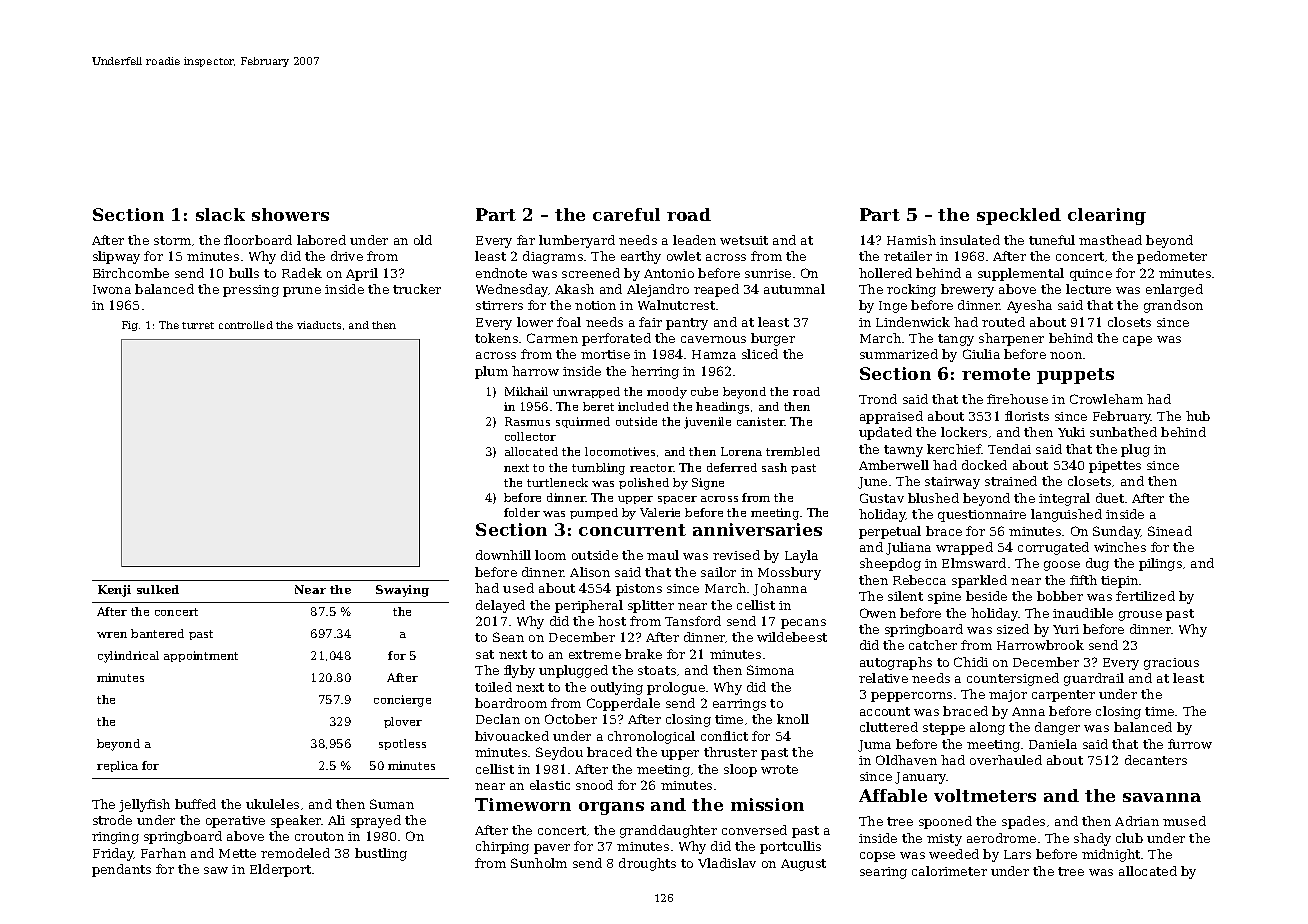 The width and height of the page is (1308, 924). I want to click on careful, so click(626, 214).
